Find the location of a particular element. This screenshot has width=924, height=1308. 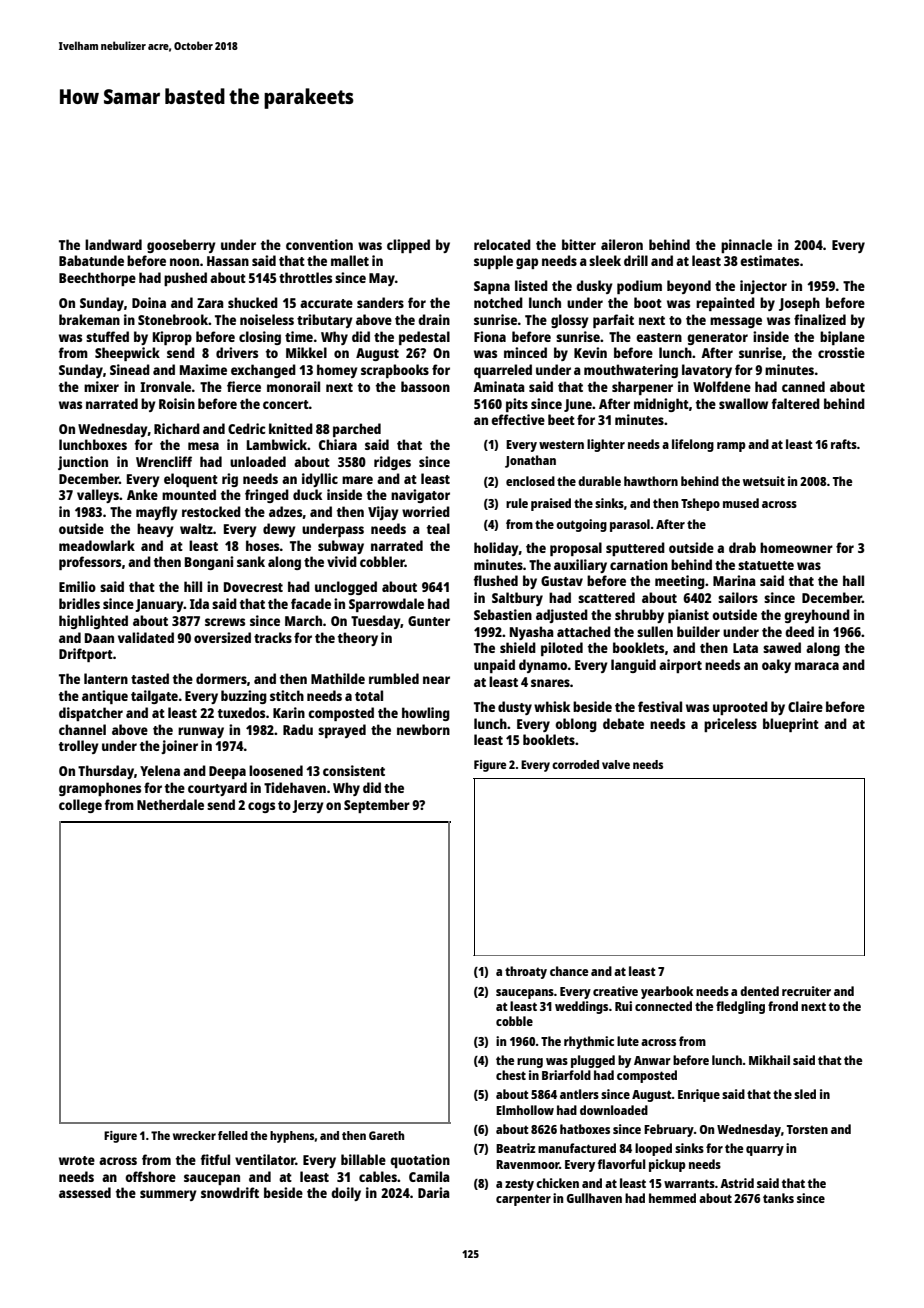

corroded is located at coordinates (575, 764).
